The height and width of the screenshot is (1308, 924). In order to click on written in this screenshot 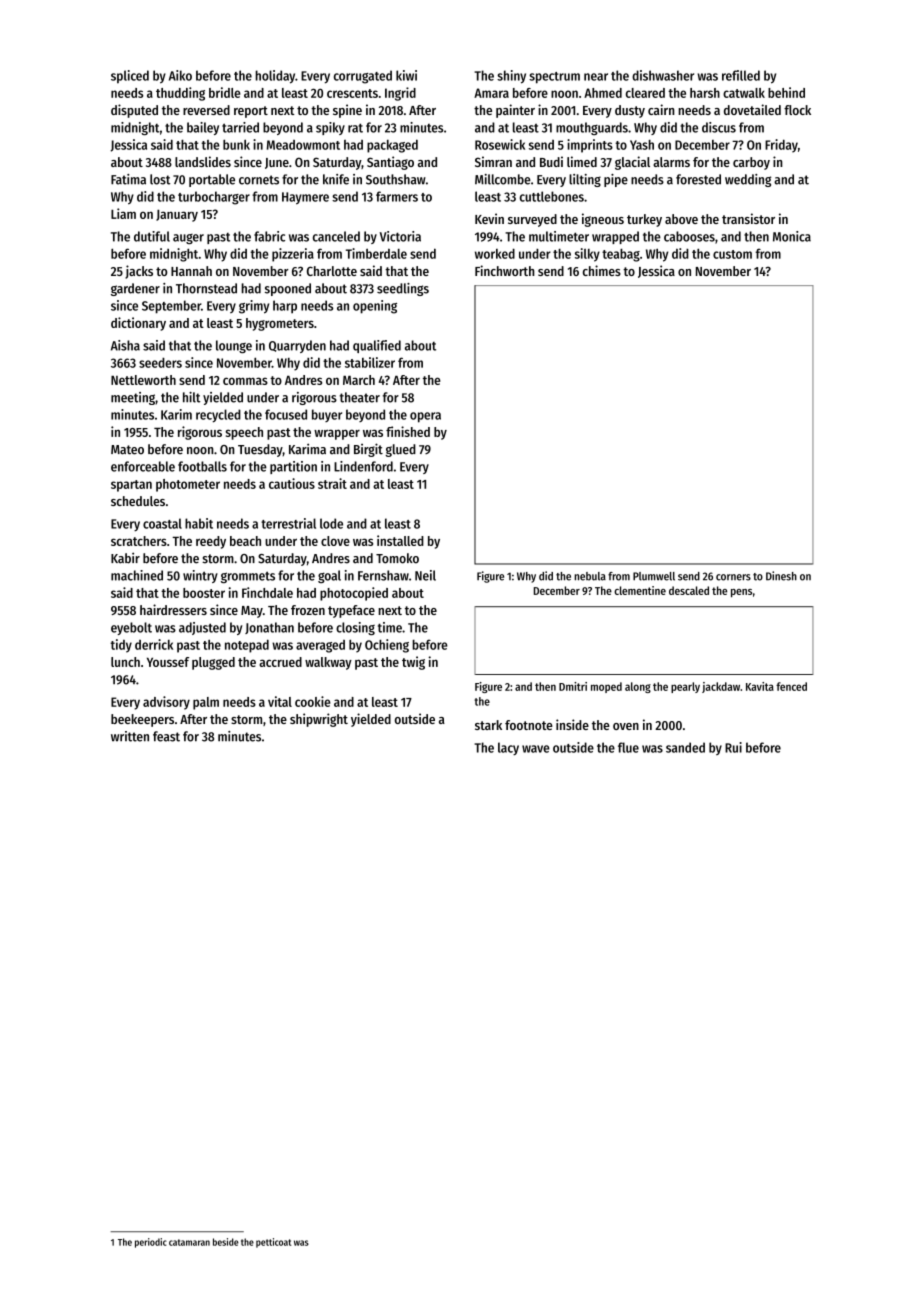, I will do `click(130, 736)`.
